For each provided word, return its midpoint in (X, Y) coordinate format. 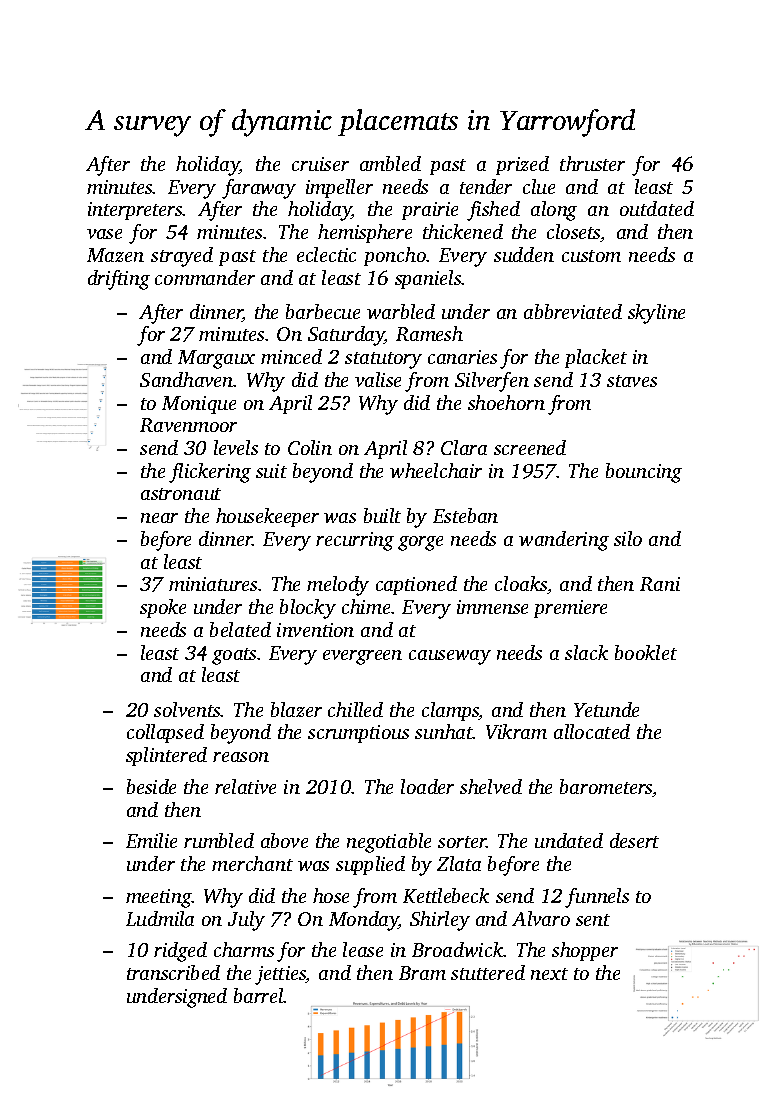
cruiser (320, 164)
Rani (660, 584)
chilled (355, 709)
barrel (259, 995)
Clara (464, 447)
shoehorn (506, 402)
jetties (280, 975)
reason (241, 757)
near (159, 518)
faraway (259, 189)
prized (522, 165)
